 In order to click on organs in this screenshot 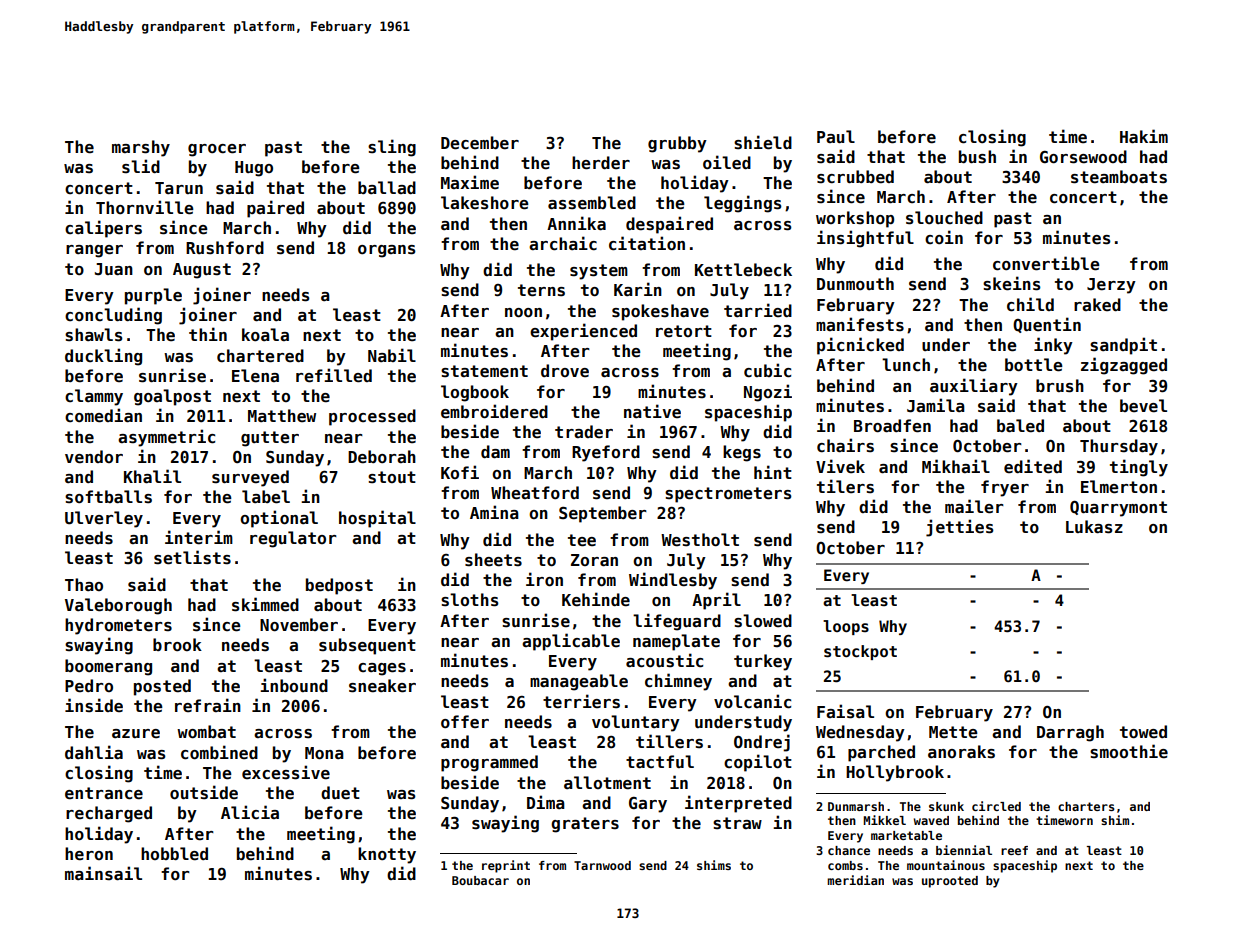, I will do `click(387, 251)`.
